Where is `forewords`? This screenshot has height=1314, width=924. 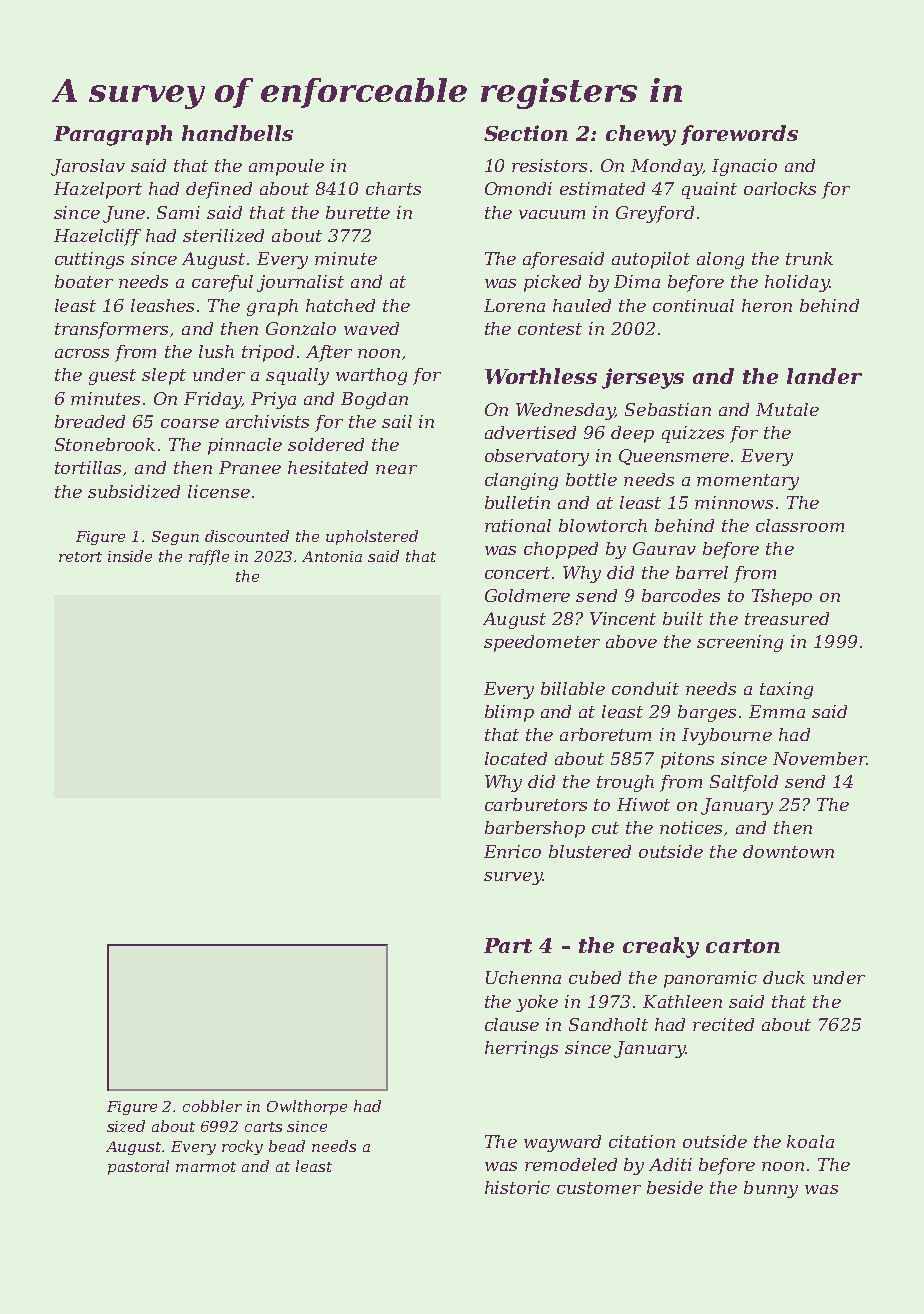
forewords is located at coordinates (739, 135).
